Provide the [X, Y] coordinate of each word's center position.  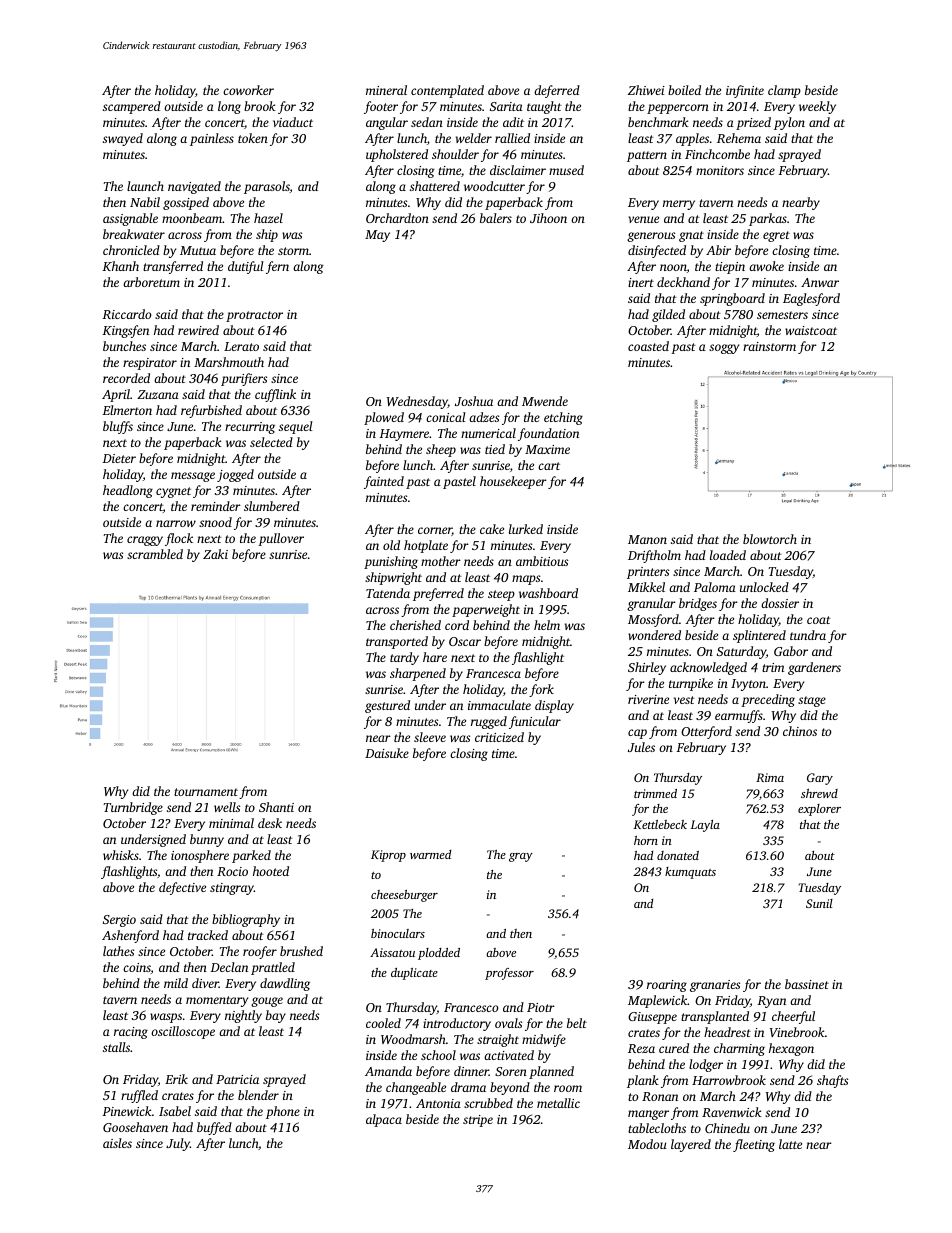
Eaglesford [811, 299]
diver [205, 983]
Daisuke [387, 753]
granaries [715, 986]
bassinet [807, 984]
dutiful [246, 267]
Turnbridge [133, 808]
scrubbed [488, 1103]
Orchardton [397, 218]
